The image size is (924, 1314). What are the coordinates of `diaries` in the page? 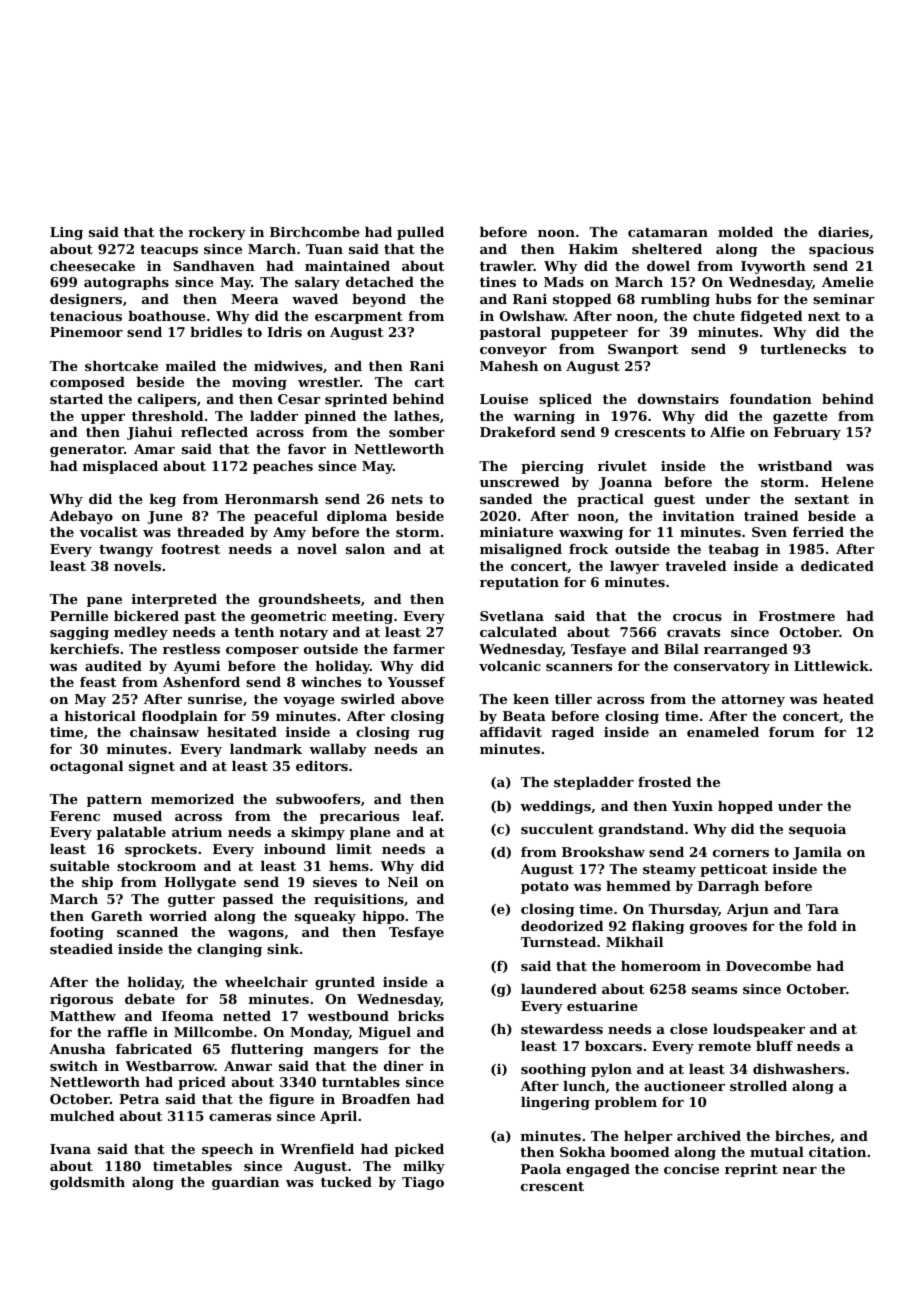 It's located at (843, 232).
